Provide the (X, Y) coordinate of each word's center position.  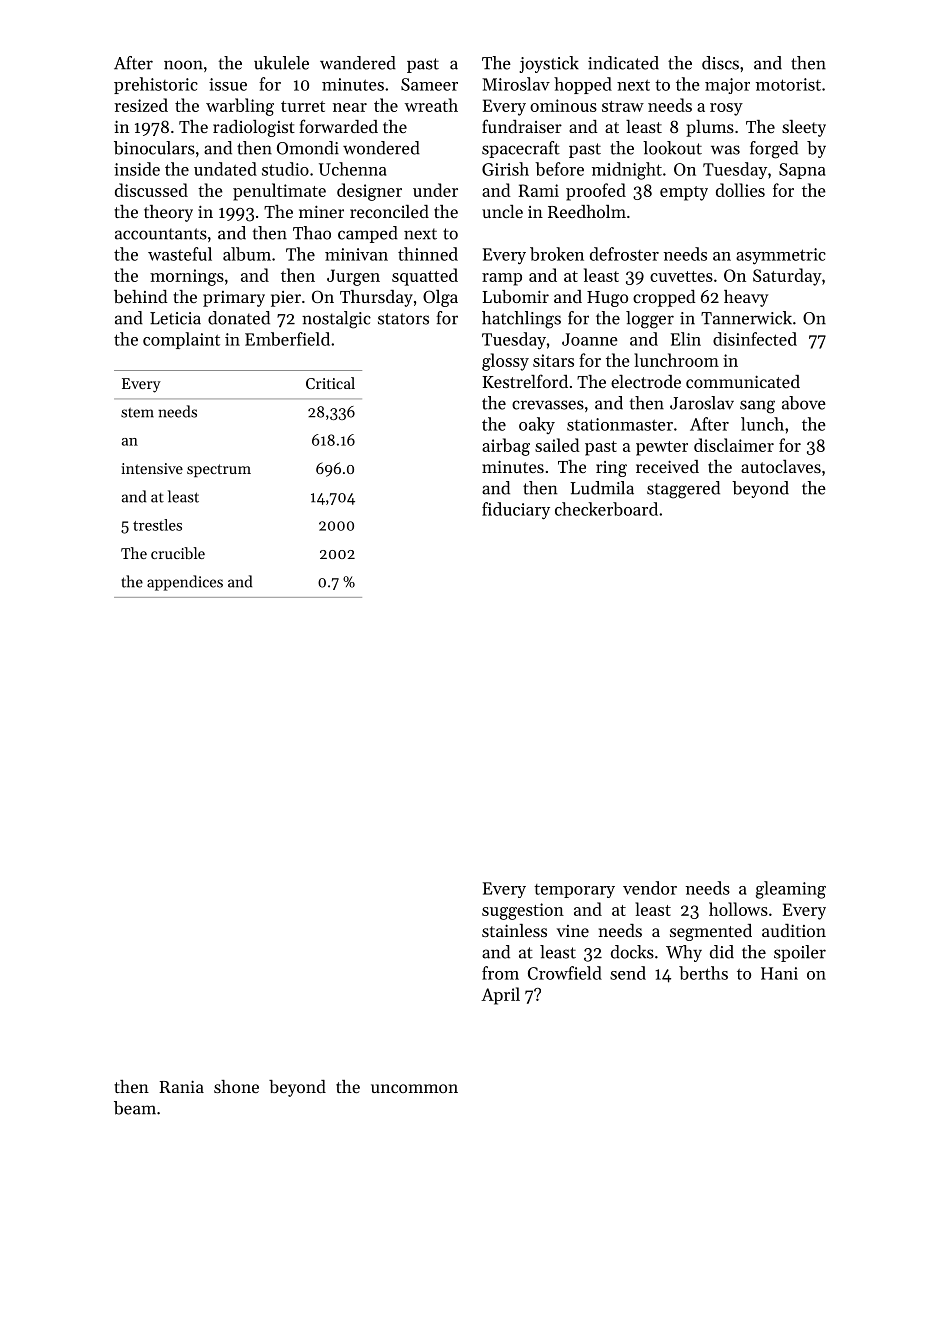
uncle (502, 211)
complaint (181, 340)
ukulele (281, 63)
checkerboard (606, 509)
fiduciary (516, 511)
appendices (185, 583)
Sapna (802, 171)
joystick (549, 64)
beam (135, 1108)
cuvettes (681, 276)
